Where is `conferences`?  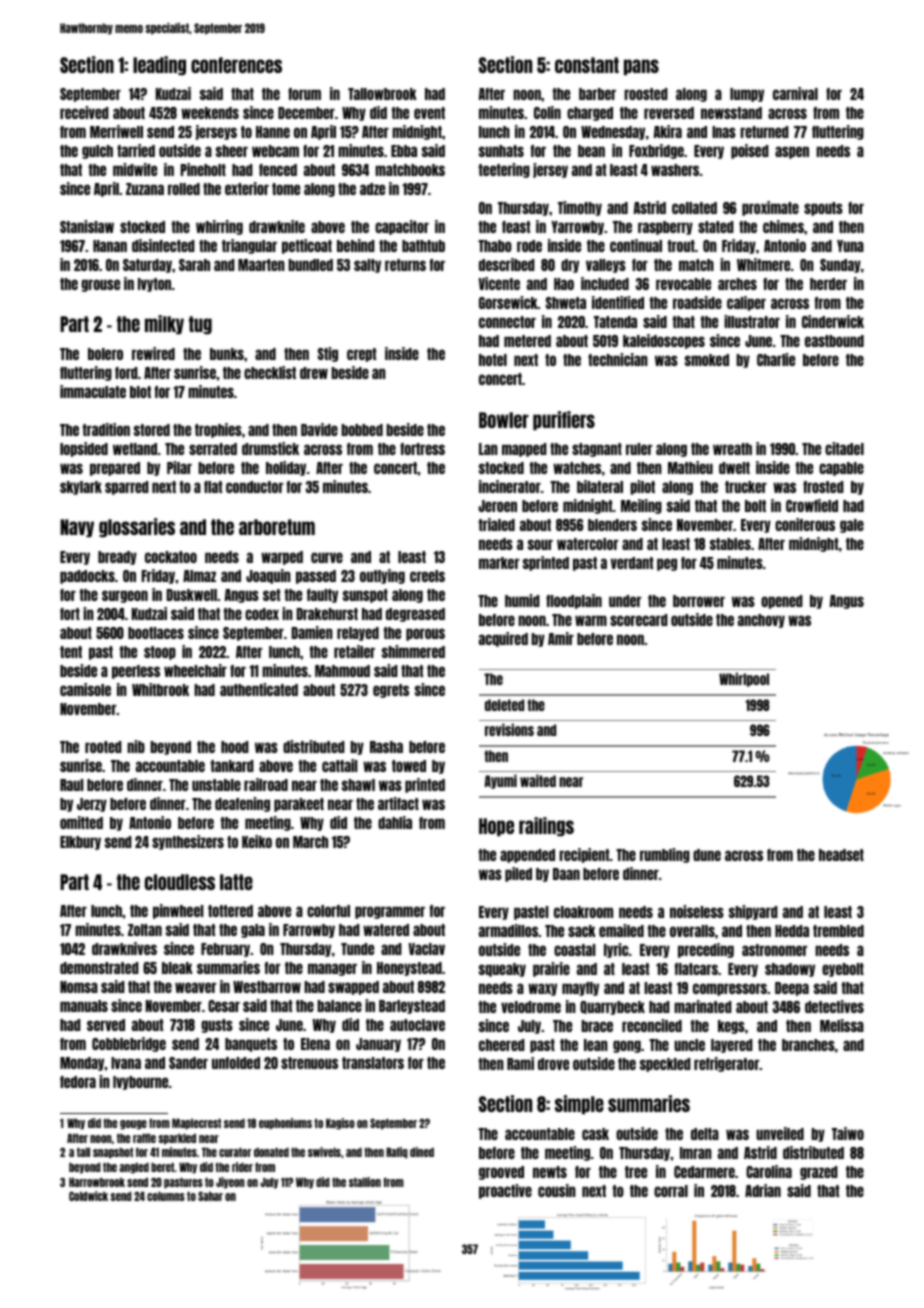 conferences is located at coordinates (236, 65).
